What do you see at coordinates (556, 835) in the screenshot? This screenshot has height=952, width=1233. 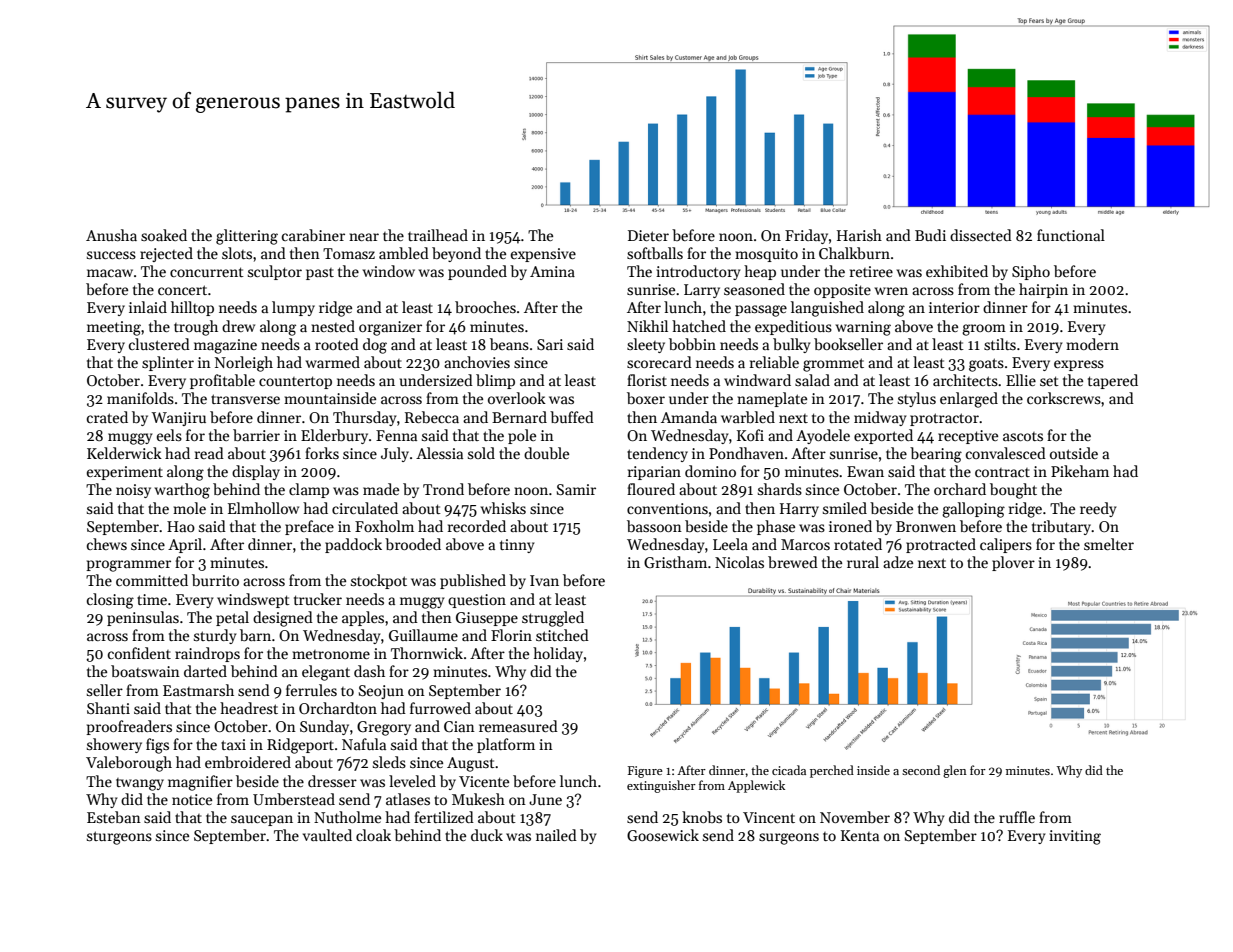 I see `nailed` at bounding box center [556, 835].
